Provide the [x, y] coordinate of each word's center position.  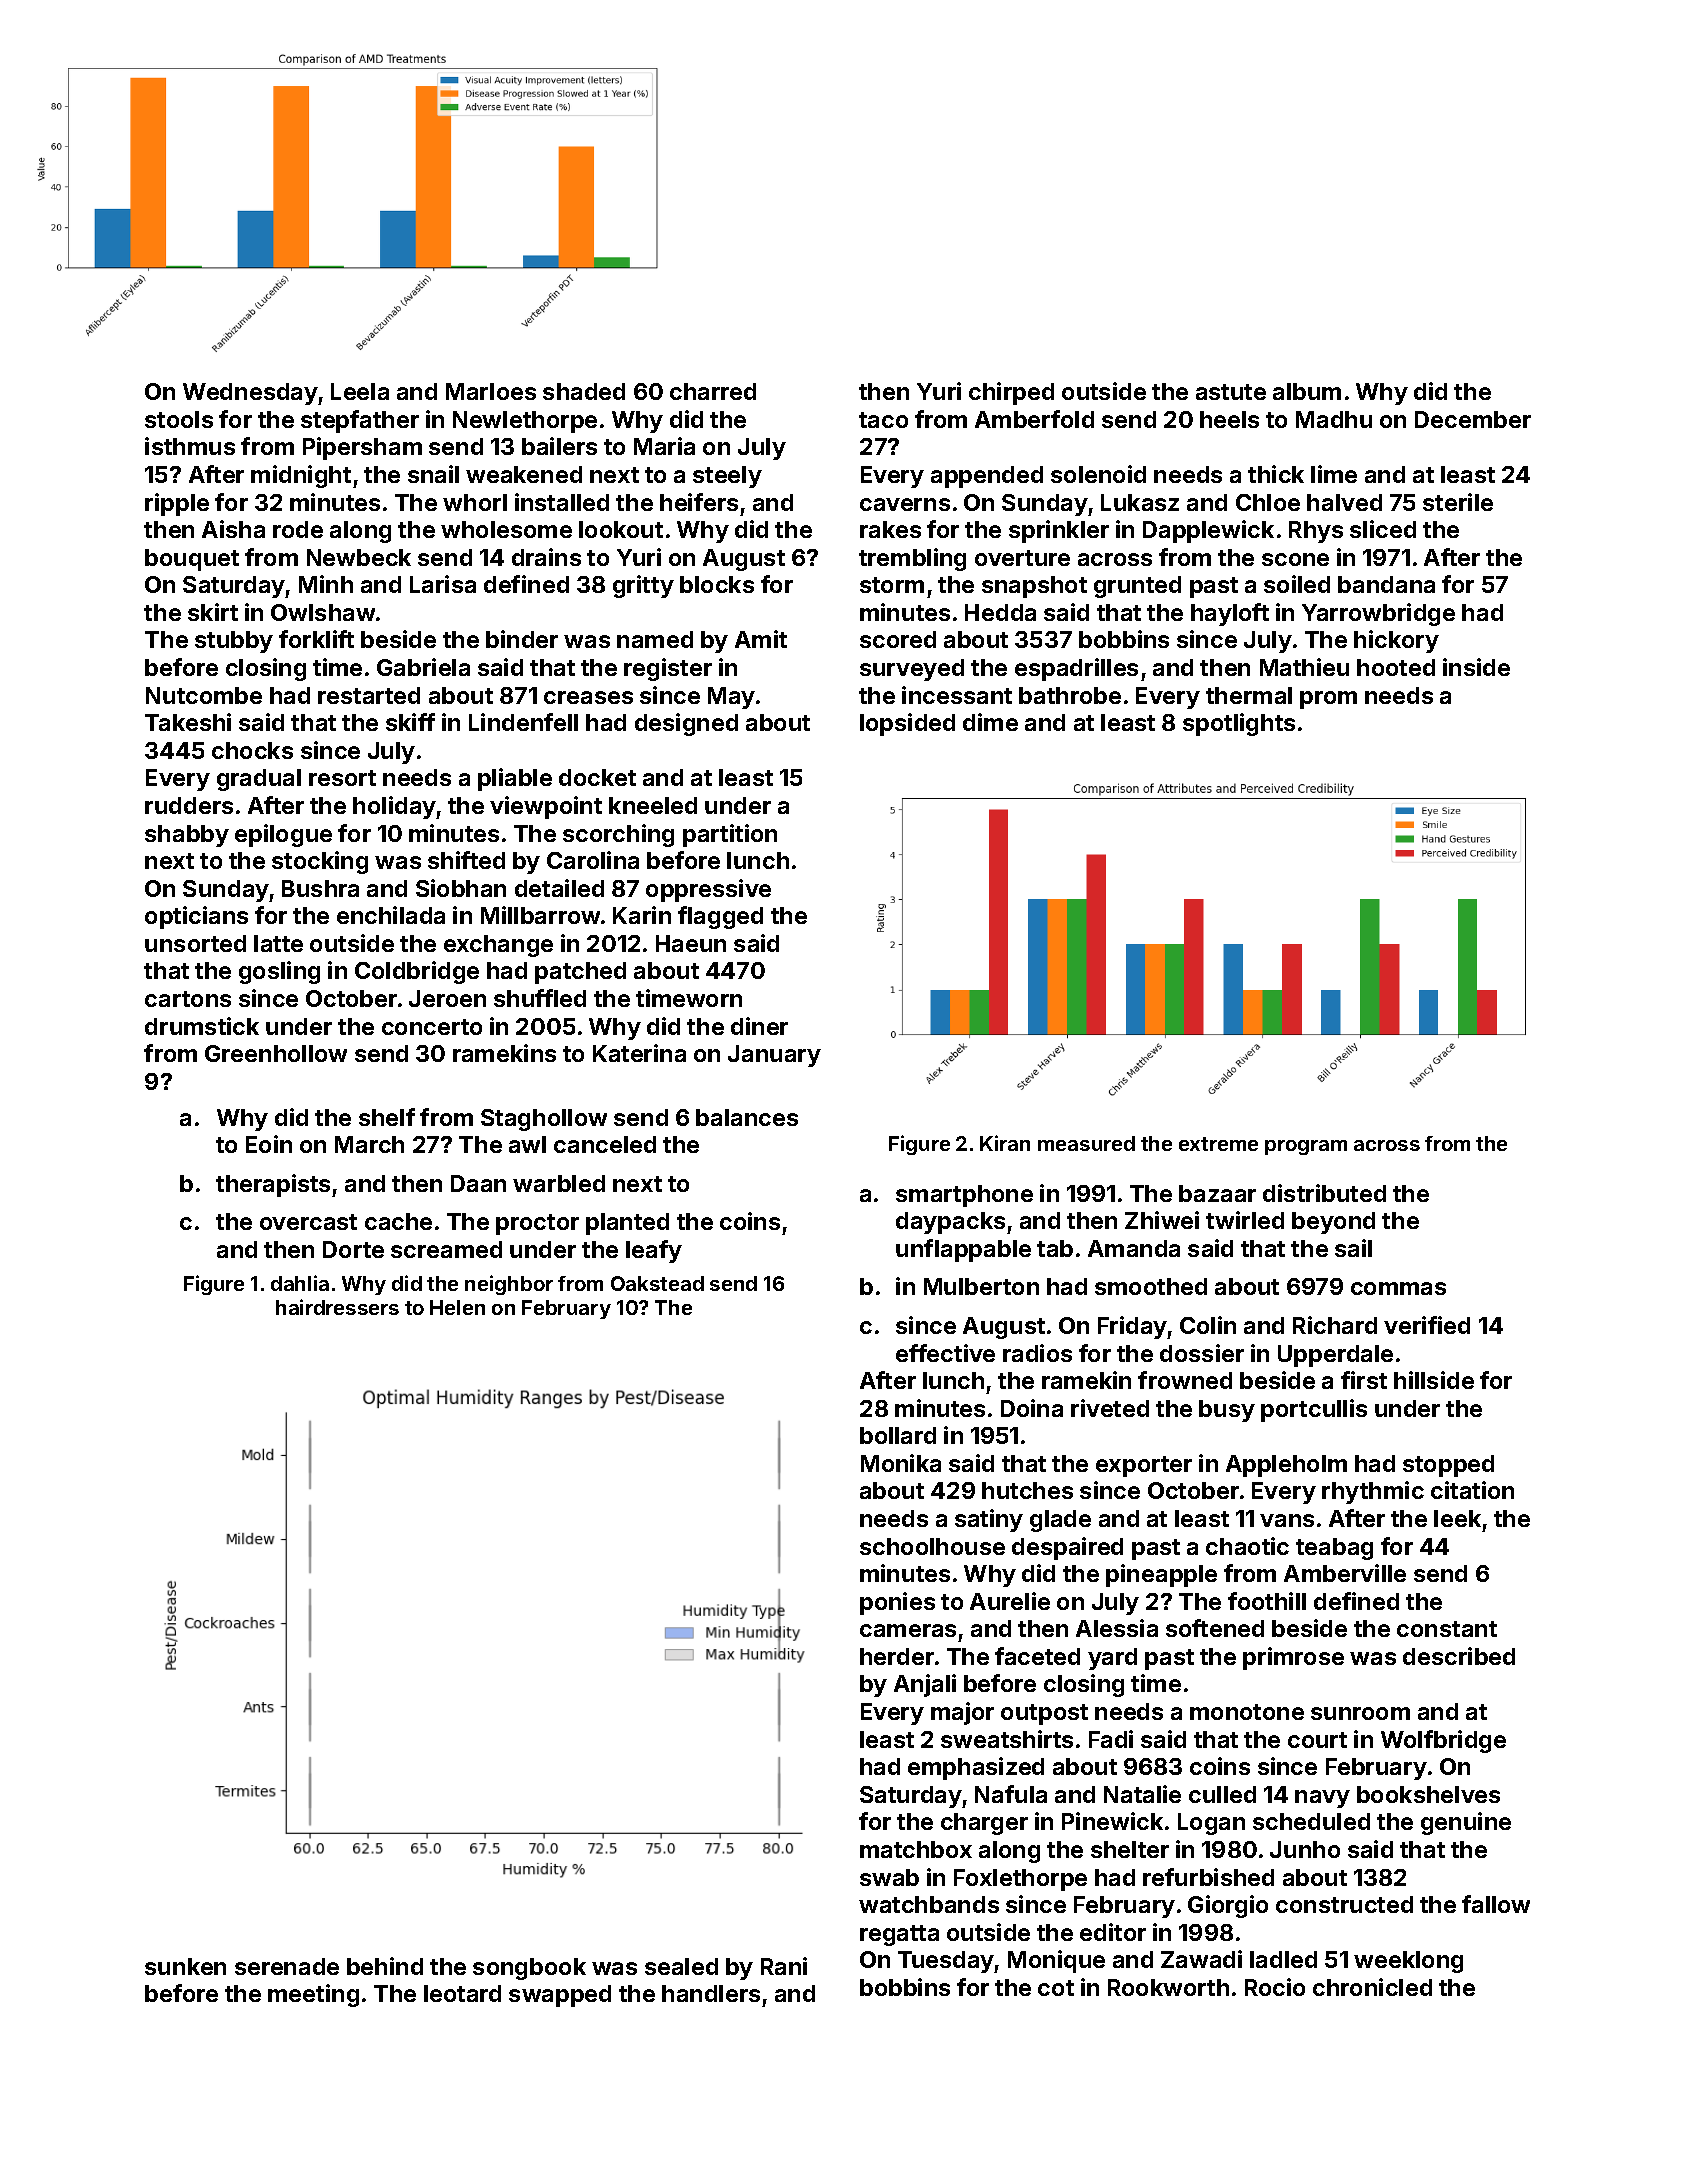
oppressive [708, 890]
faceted [1037, 1656]
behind [385, 1966]
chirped [1011, 393]
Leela [360, 391]
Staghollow [544, 1120]
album [1307, 391]
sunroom [1360, 1713]
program [1306, 1147]
